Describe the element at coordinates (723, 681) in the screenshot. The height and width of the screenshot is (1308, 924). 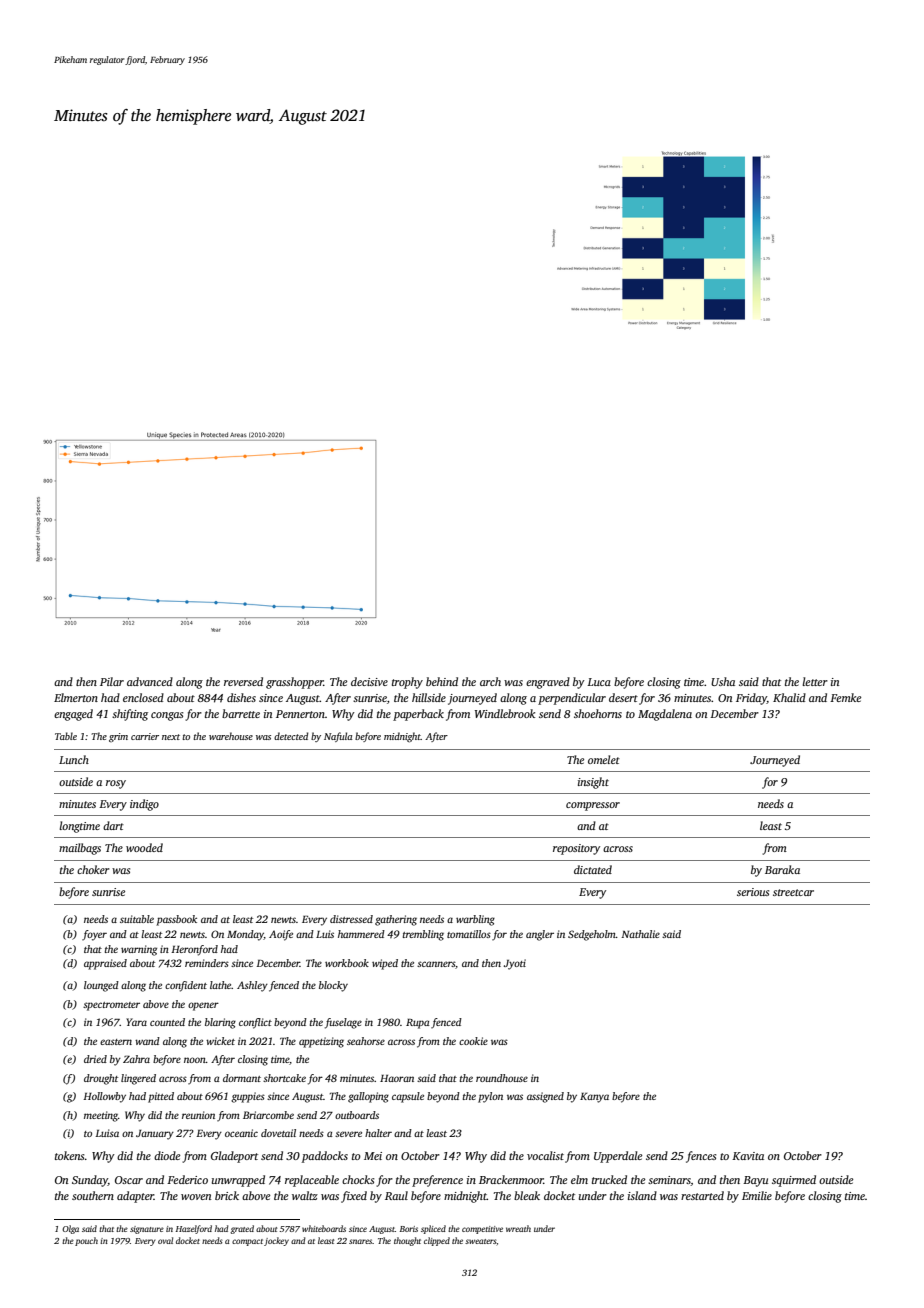
I see `Usha` at that location.
